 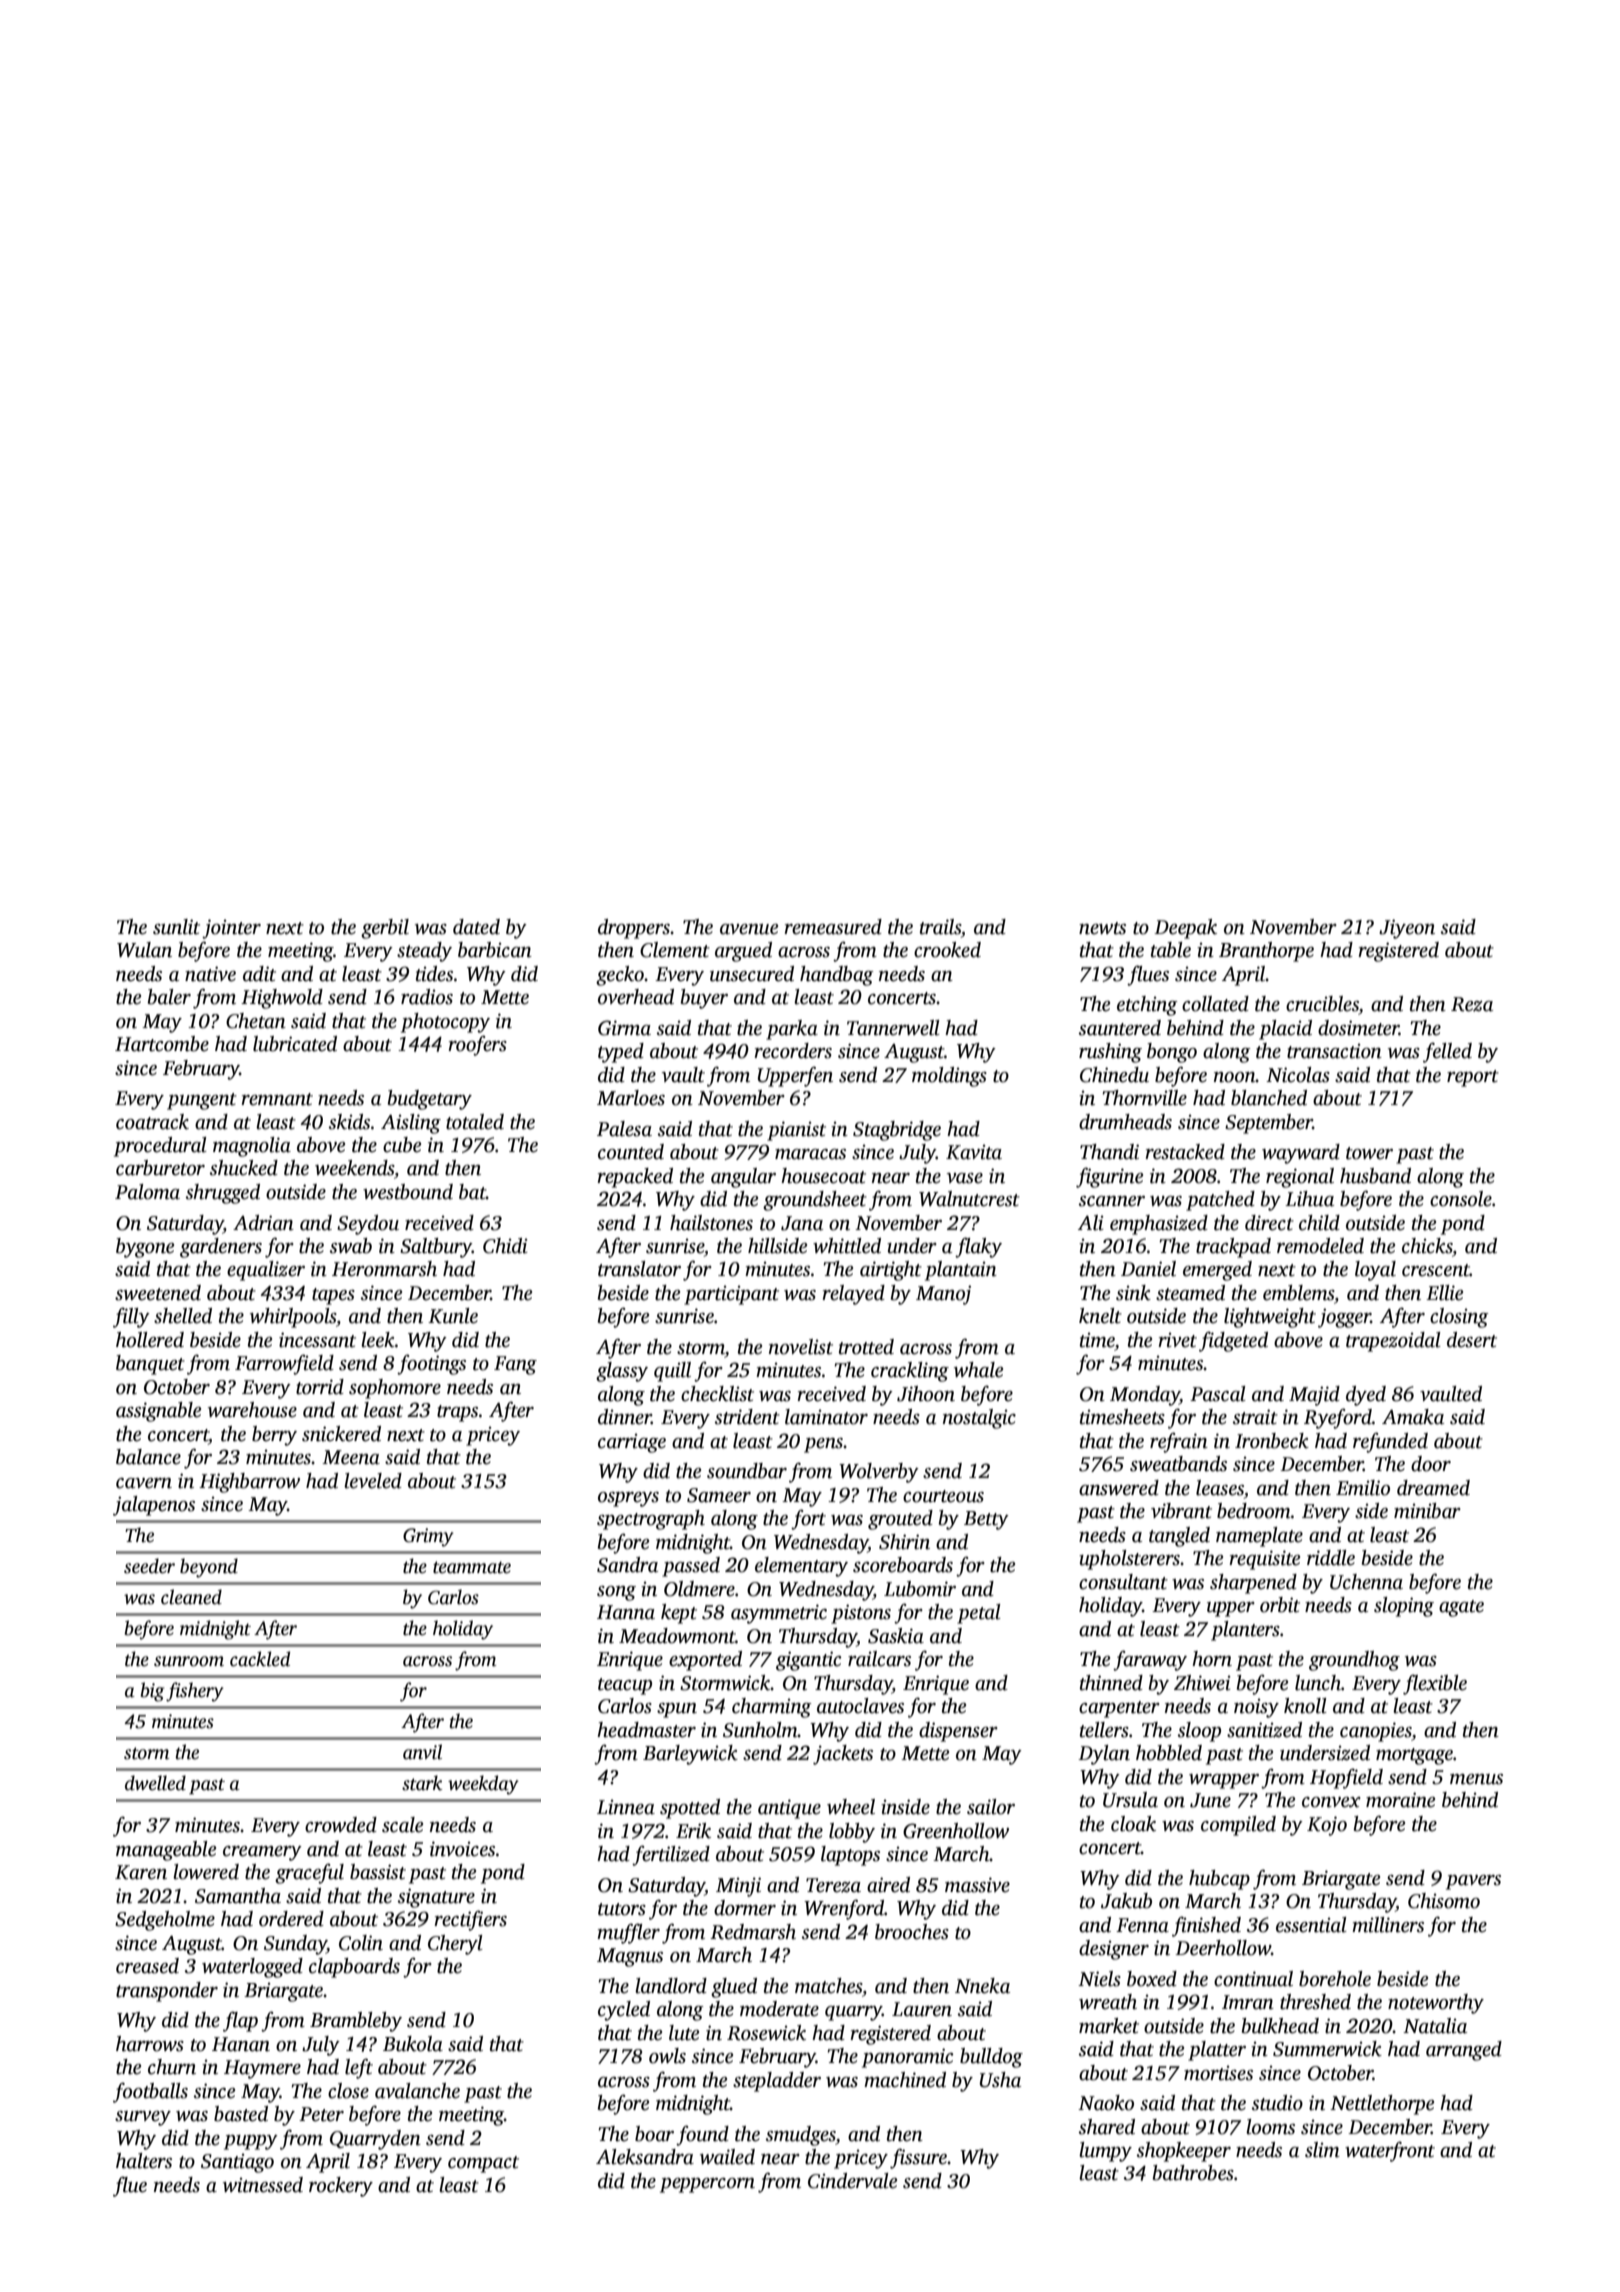 What do you see at coordinates (1185, 929) in the image?
I see `Deepak` at bounding box center [1185, 929].
